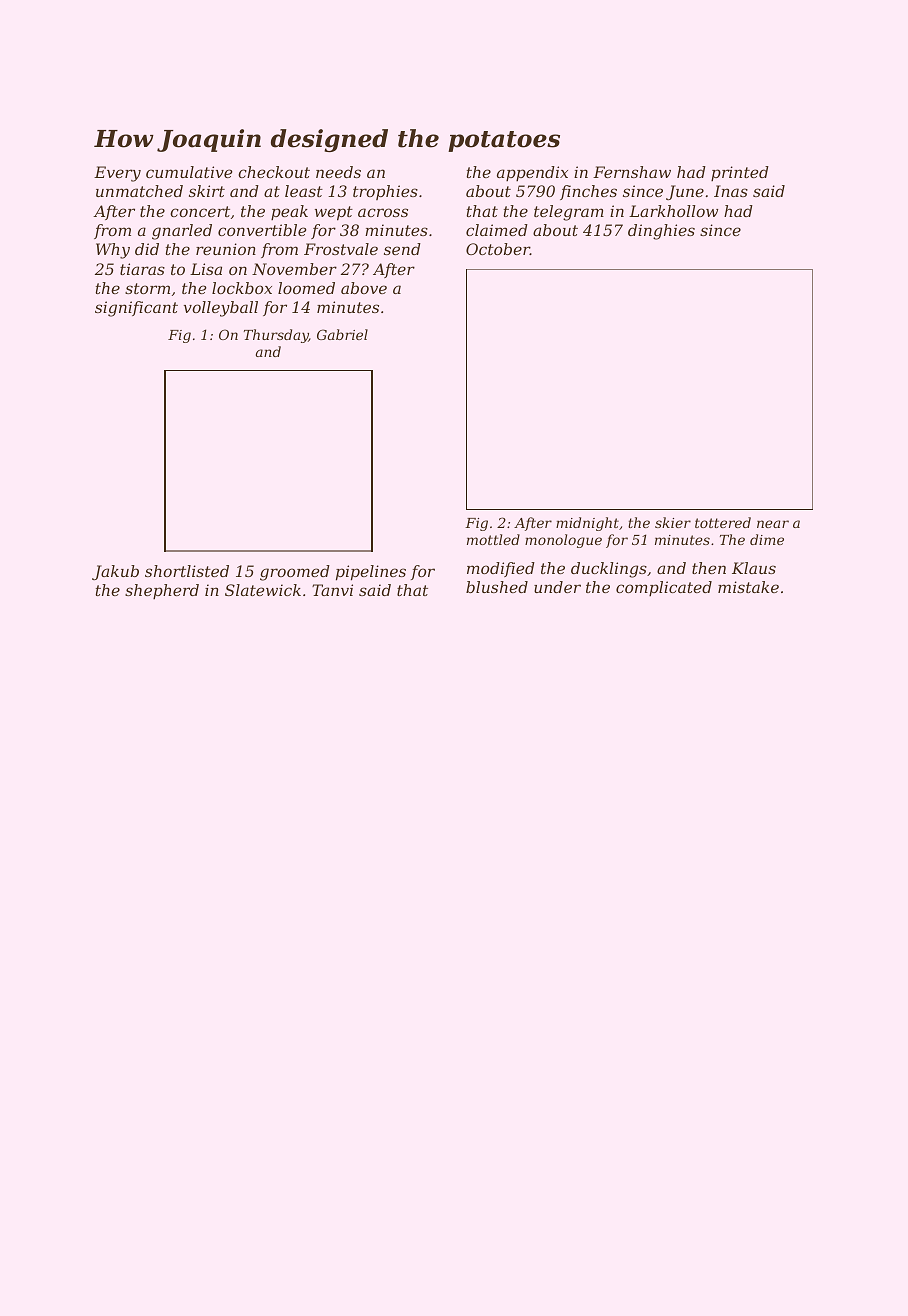 The image size is (908, 1316). I want to click on near, so click(773, 524).
